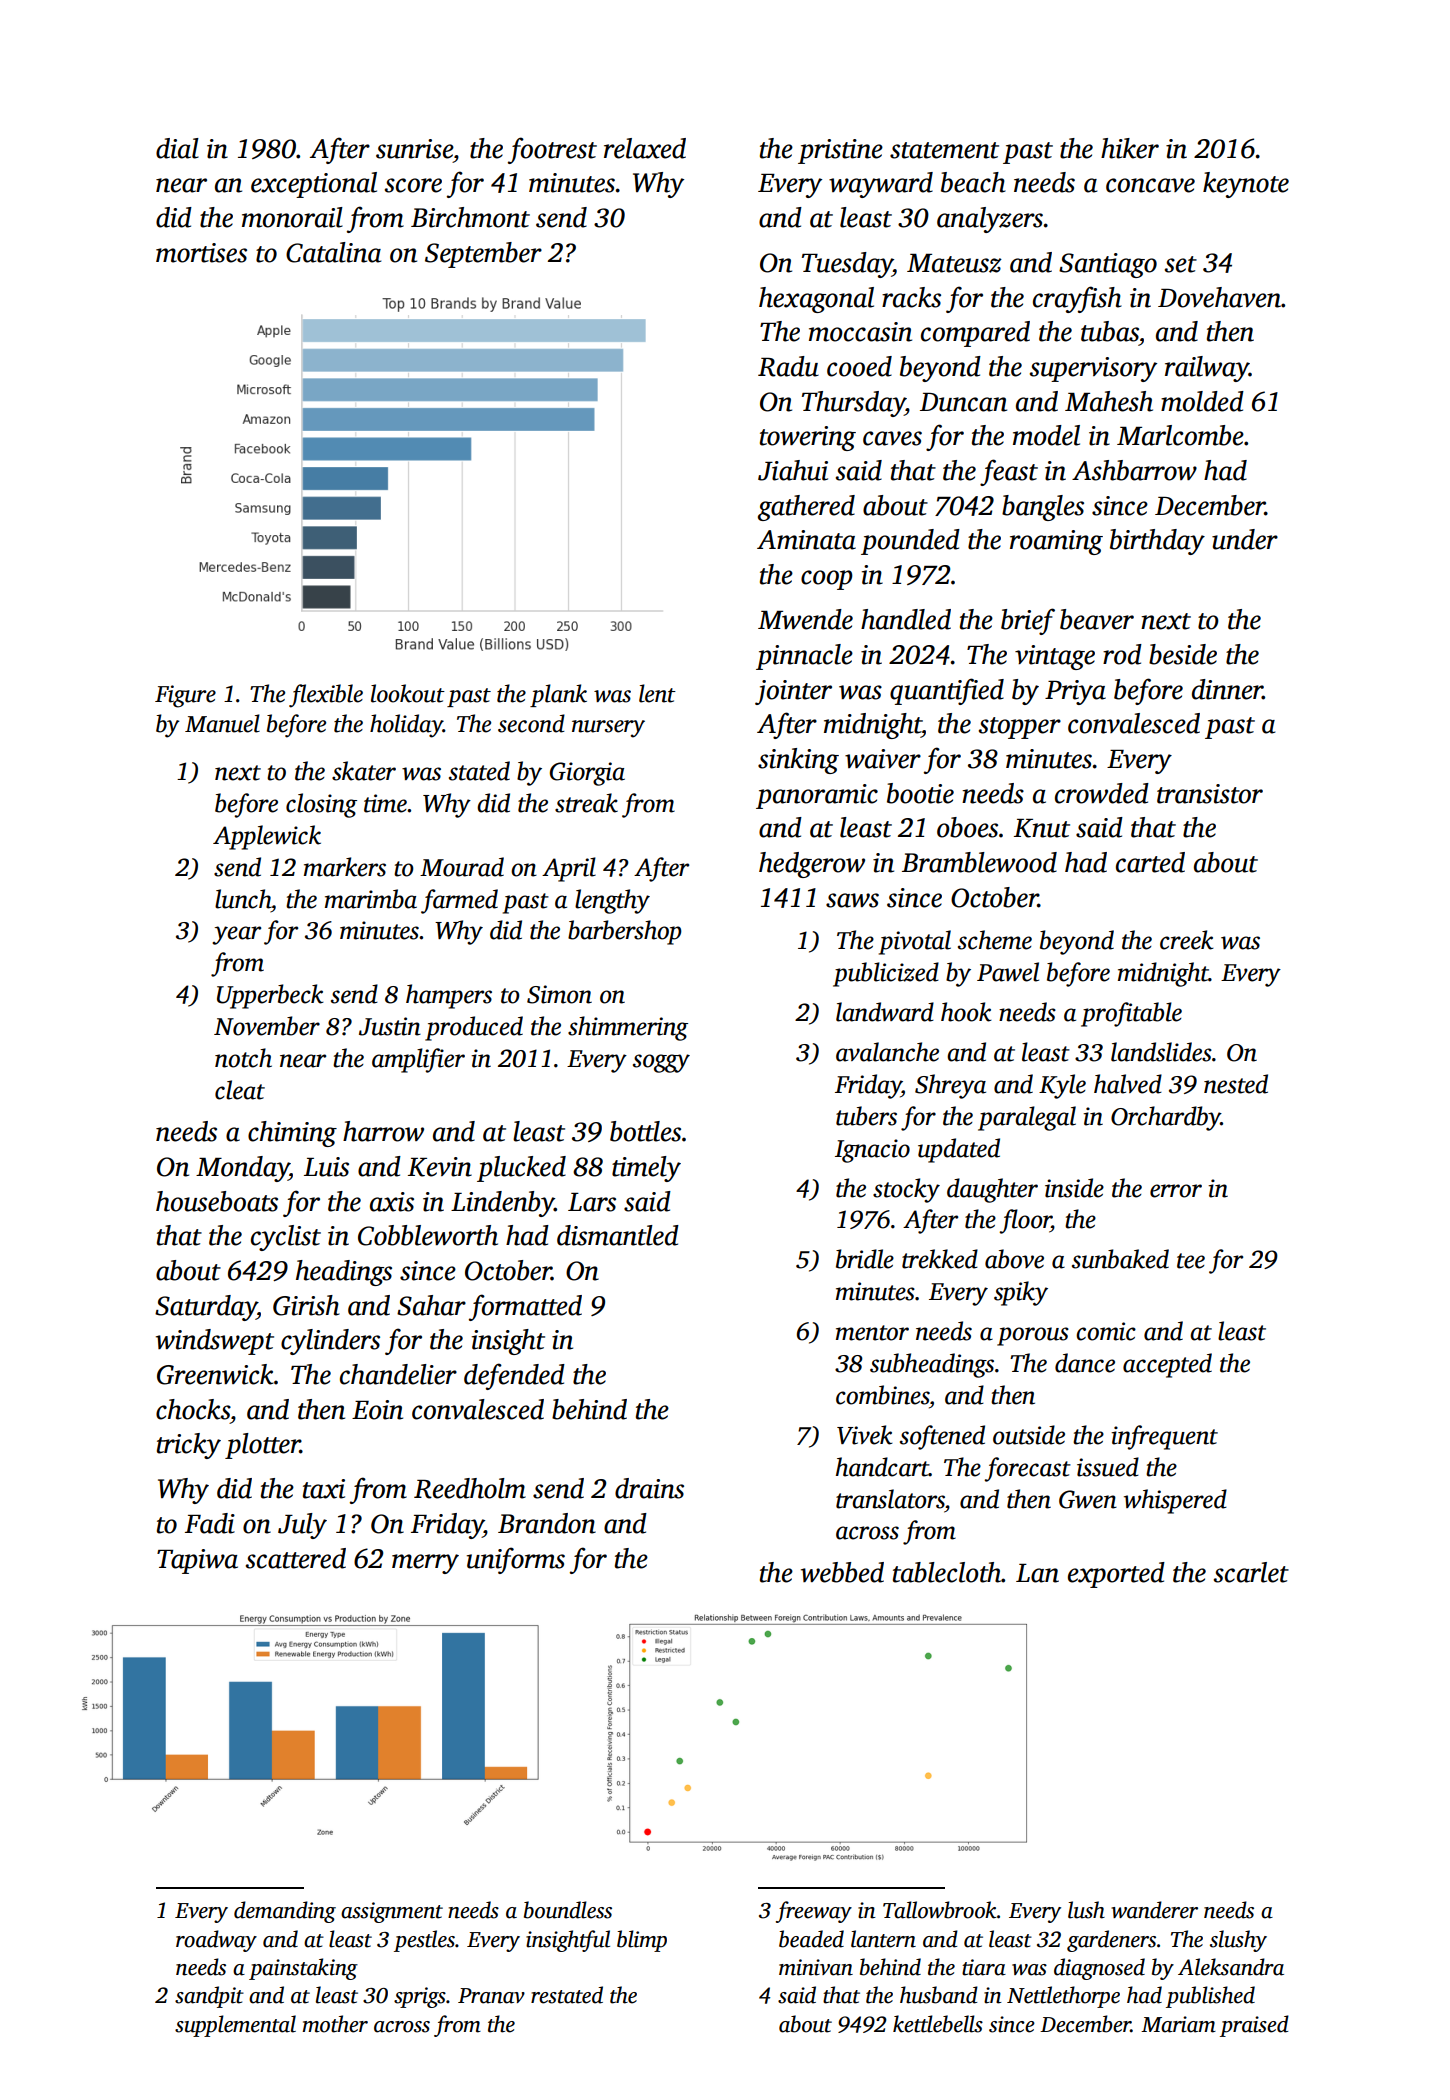 The width and height of the screenshot is (1450, 2100). What do you see at coordinates (243, 899) in the screenshot?
I see `lunch` at bounding box center [243, 899].
